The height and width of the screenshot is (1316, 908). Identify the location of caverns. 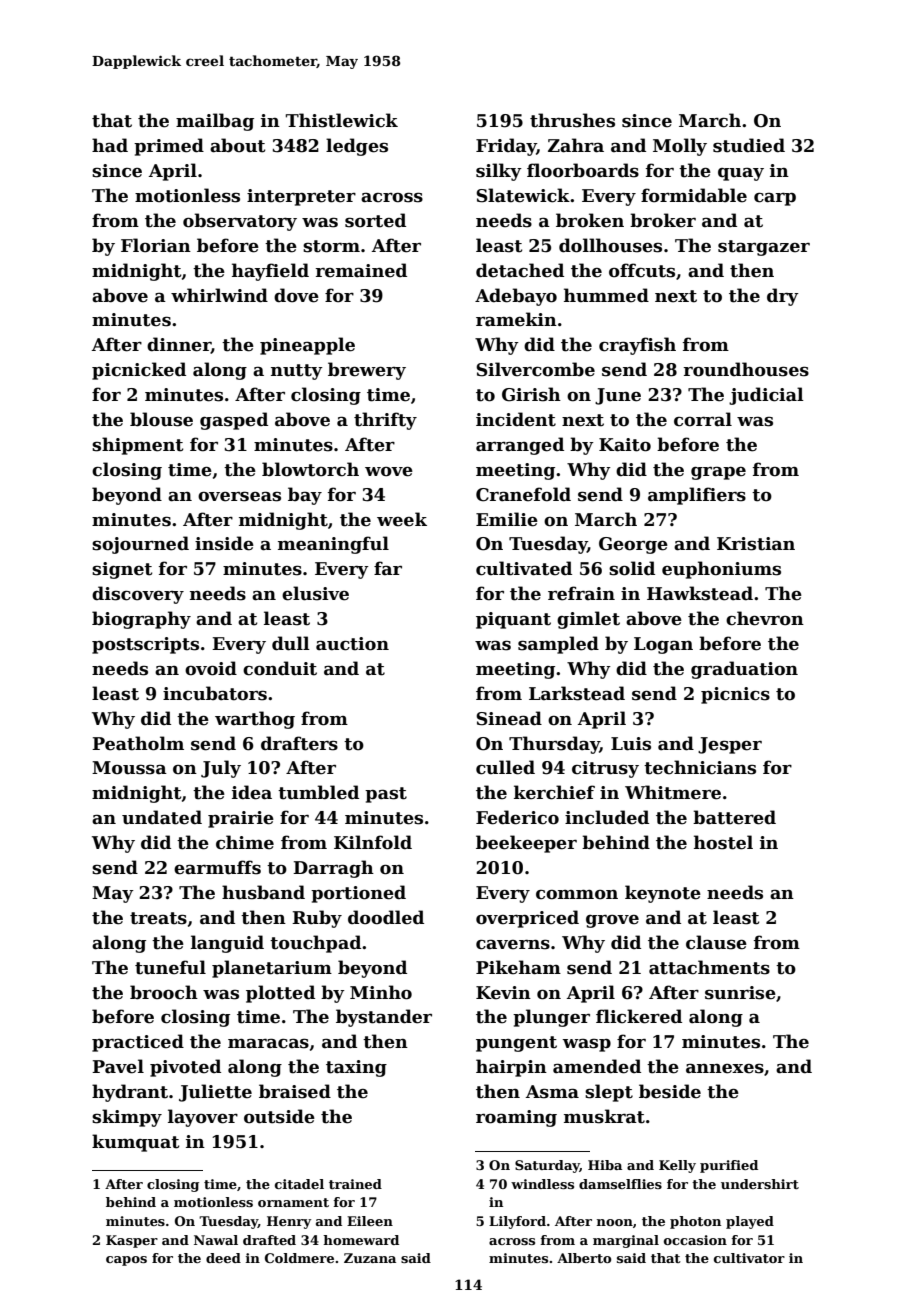
(513, 944).
